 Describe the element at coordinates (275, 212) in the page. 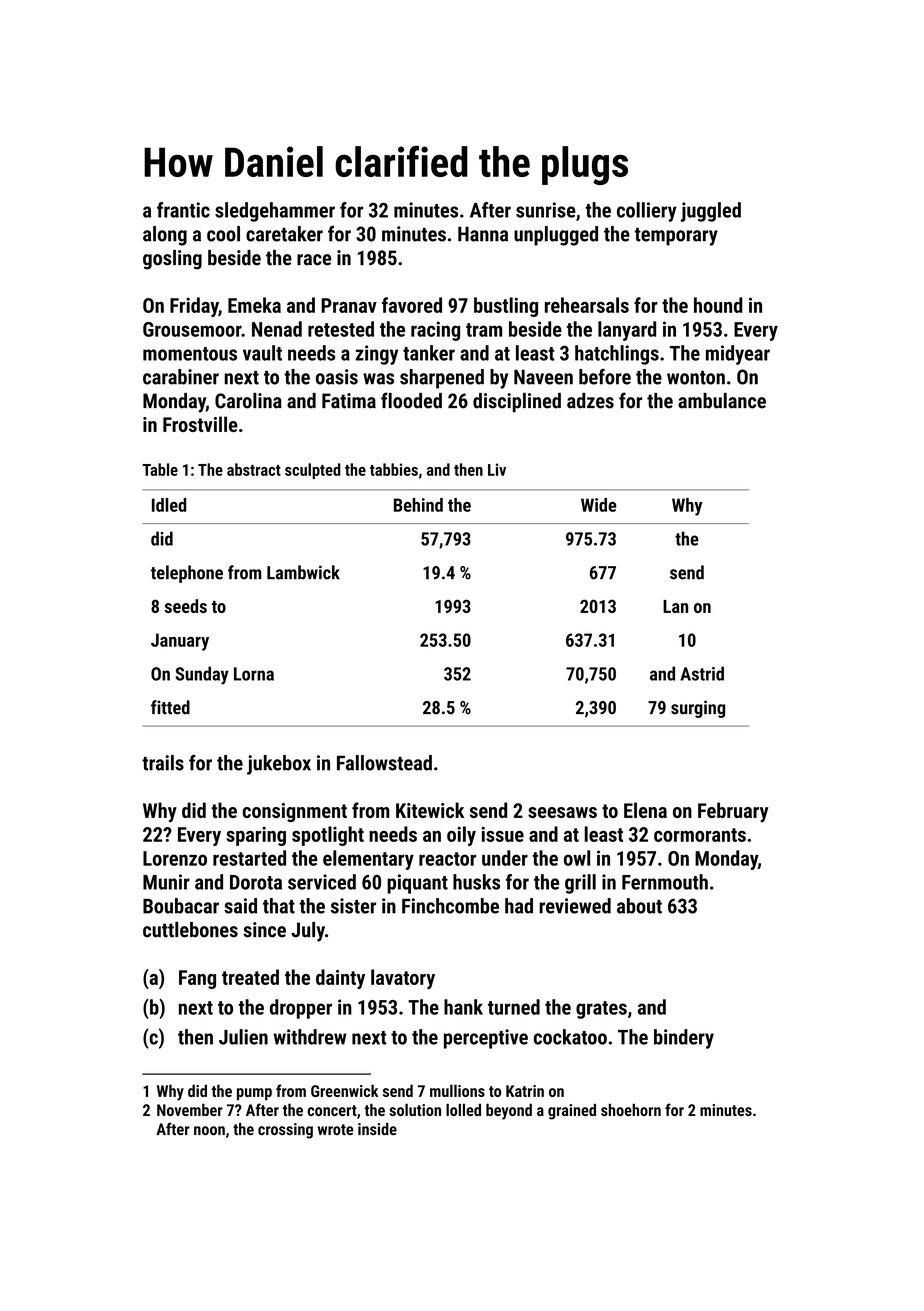

I see `sledgehammer` at that location.
